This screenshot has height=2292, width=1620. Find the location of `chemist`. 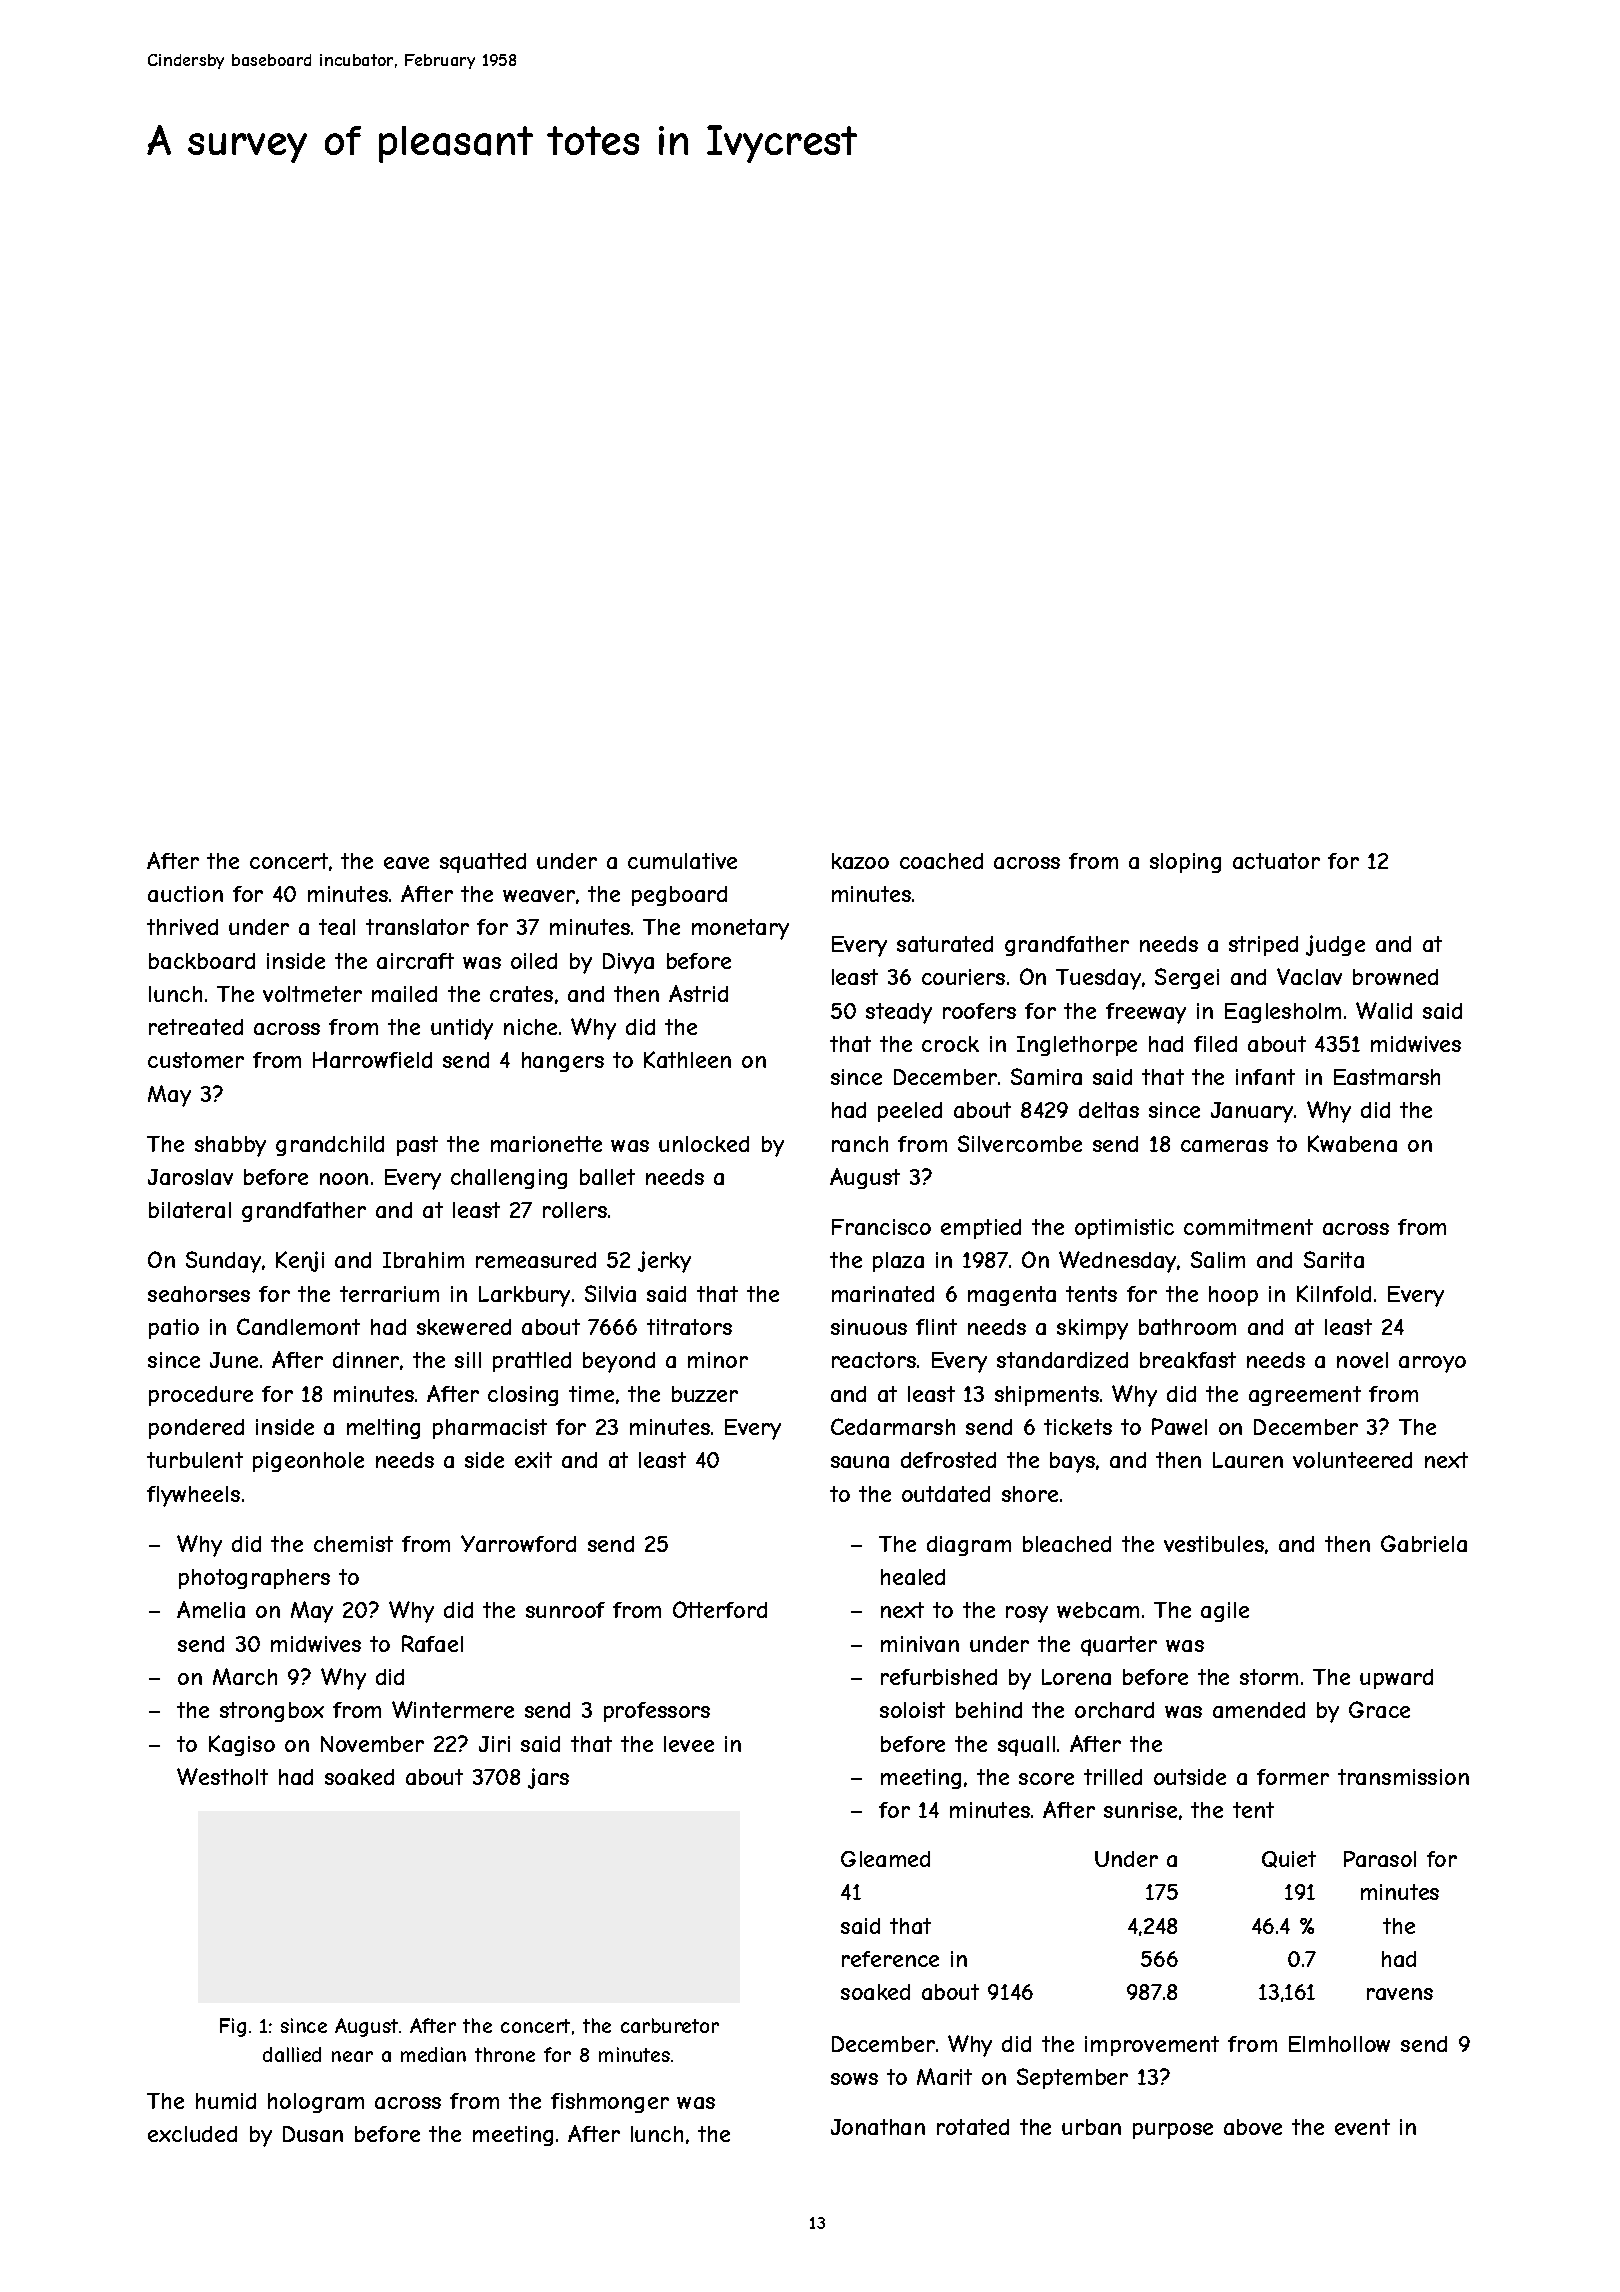

chemist is located at coordinates (353, 1544).
